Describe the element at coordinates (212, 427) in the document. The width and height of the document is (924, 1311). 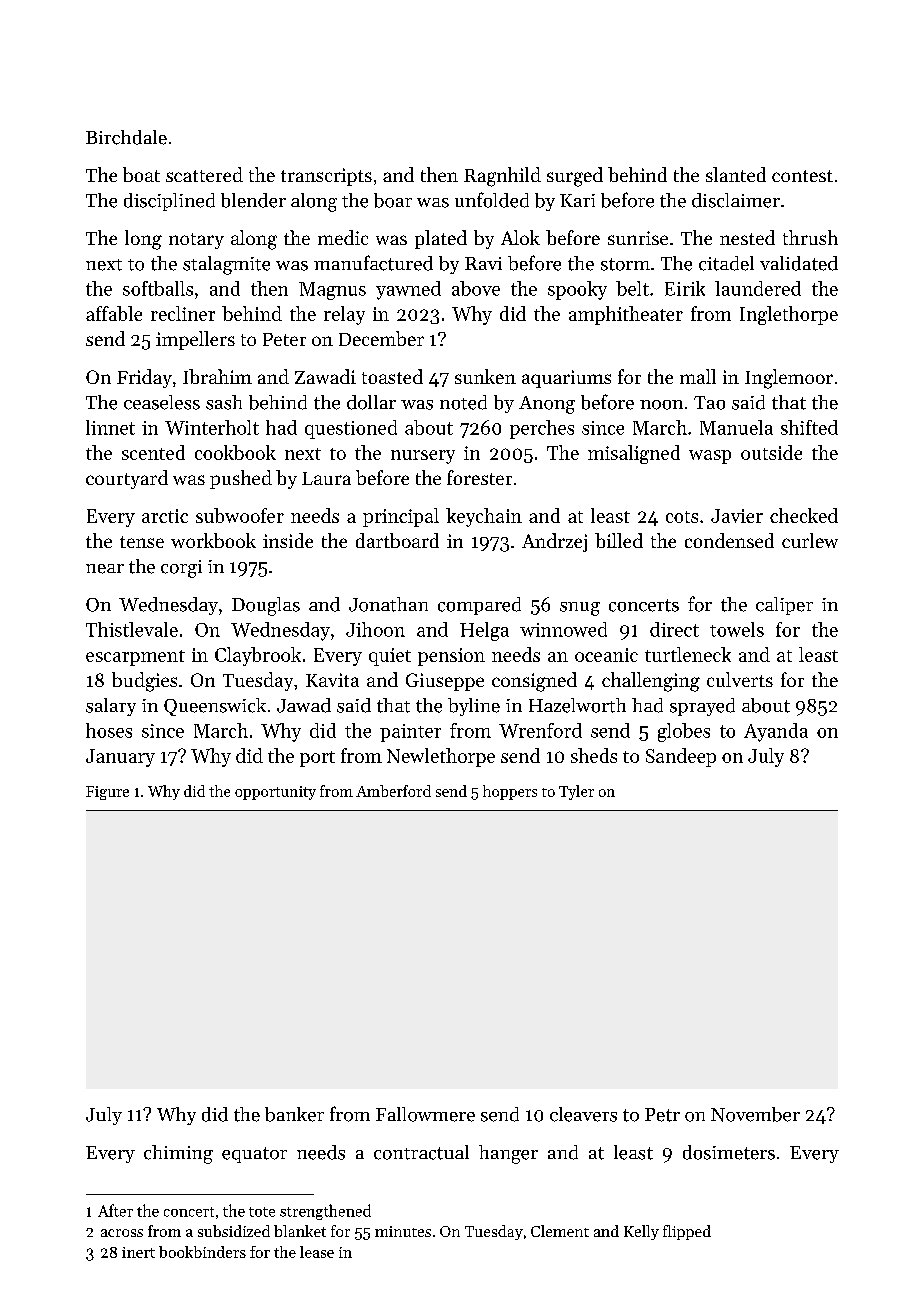
I see `Winterholt` at that location.
